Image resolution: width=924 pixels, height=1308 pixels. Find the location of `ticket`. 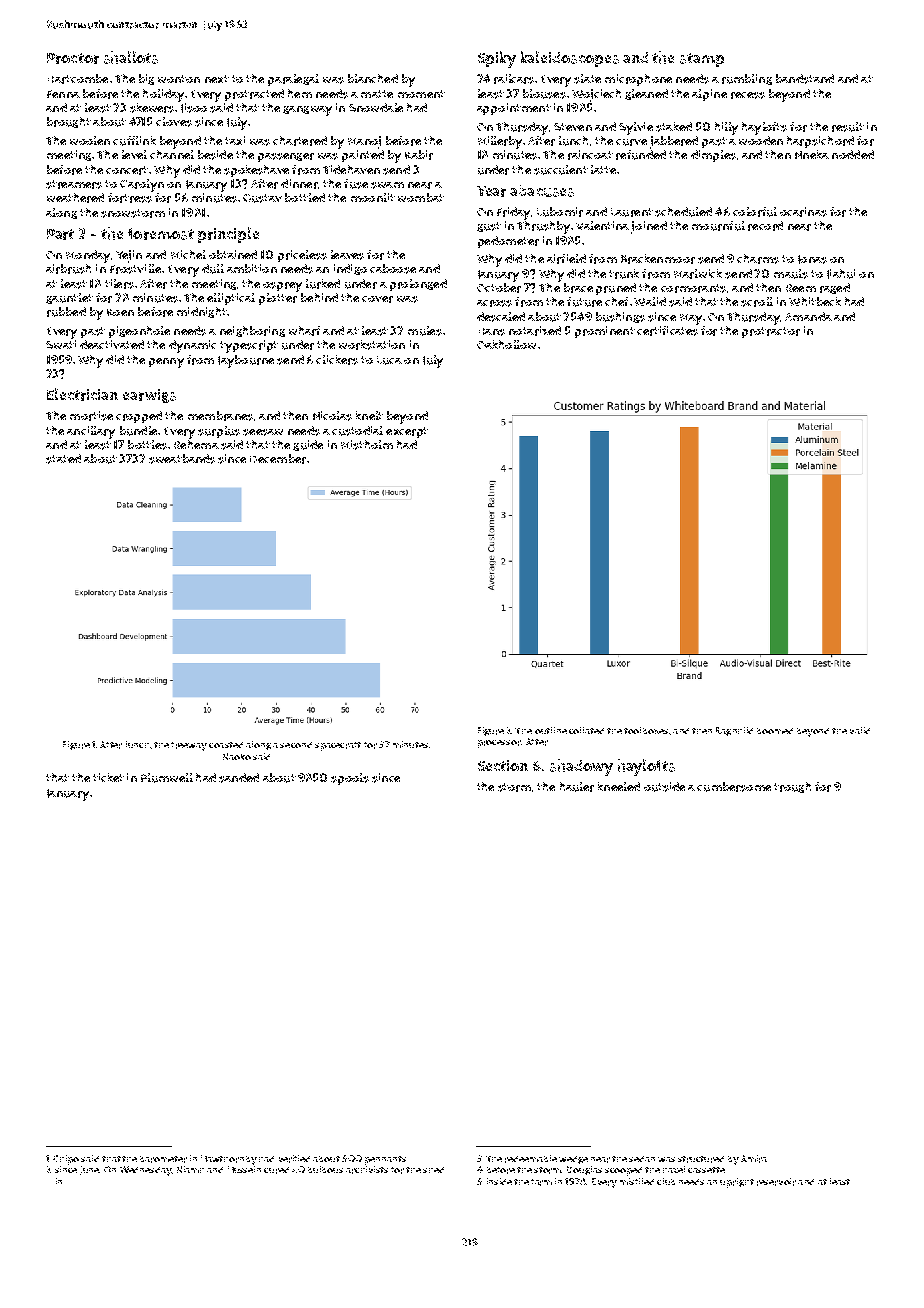

ticket is located at coordinates (108, 777).
